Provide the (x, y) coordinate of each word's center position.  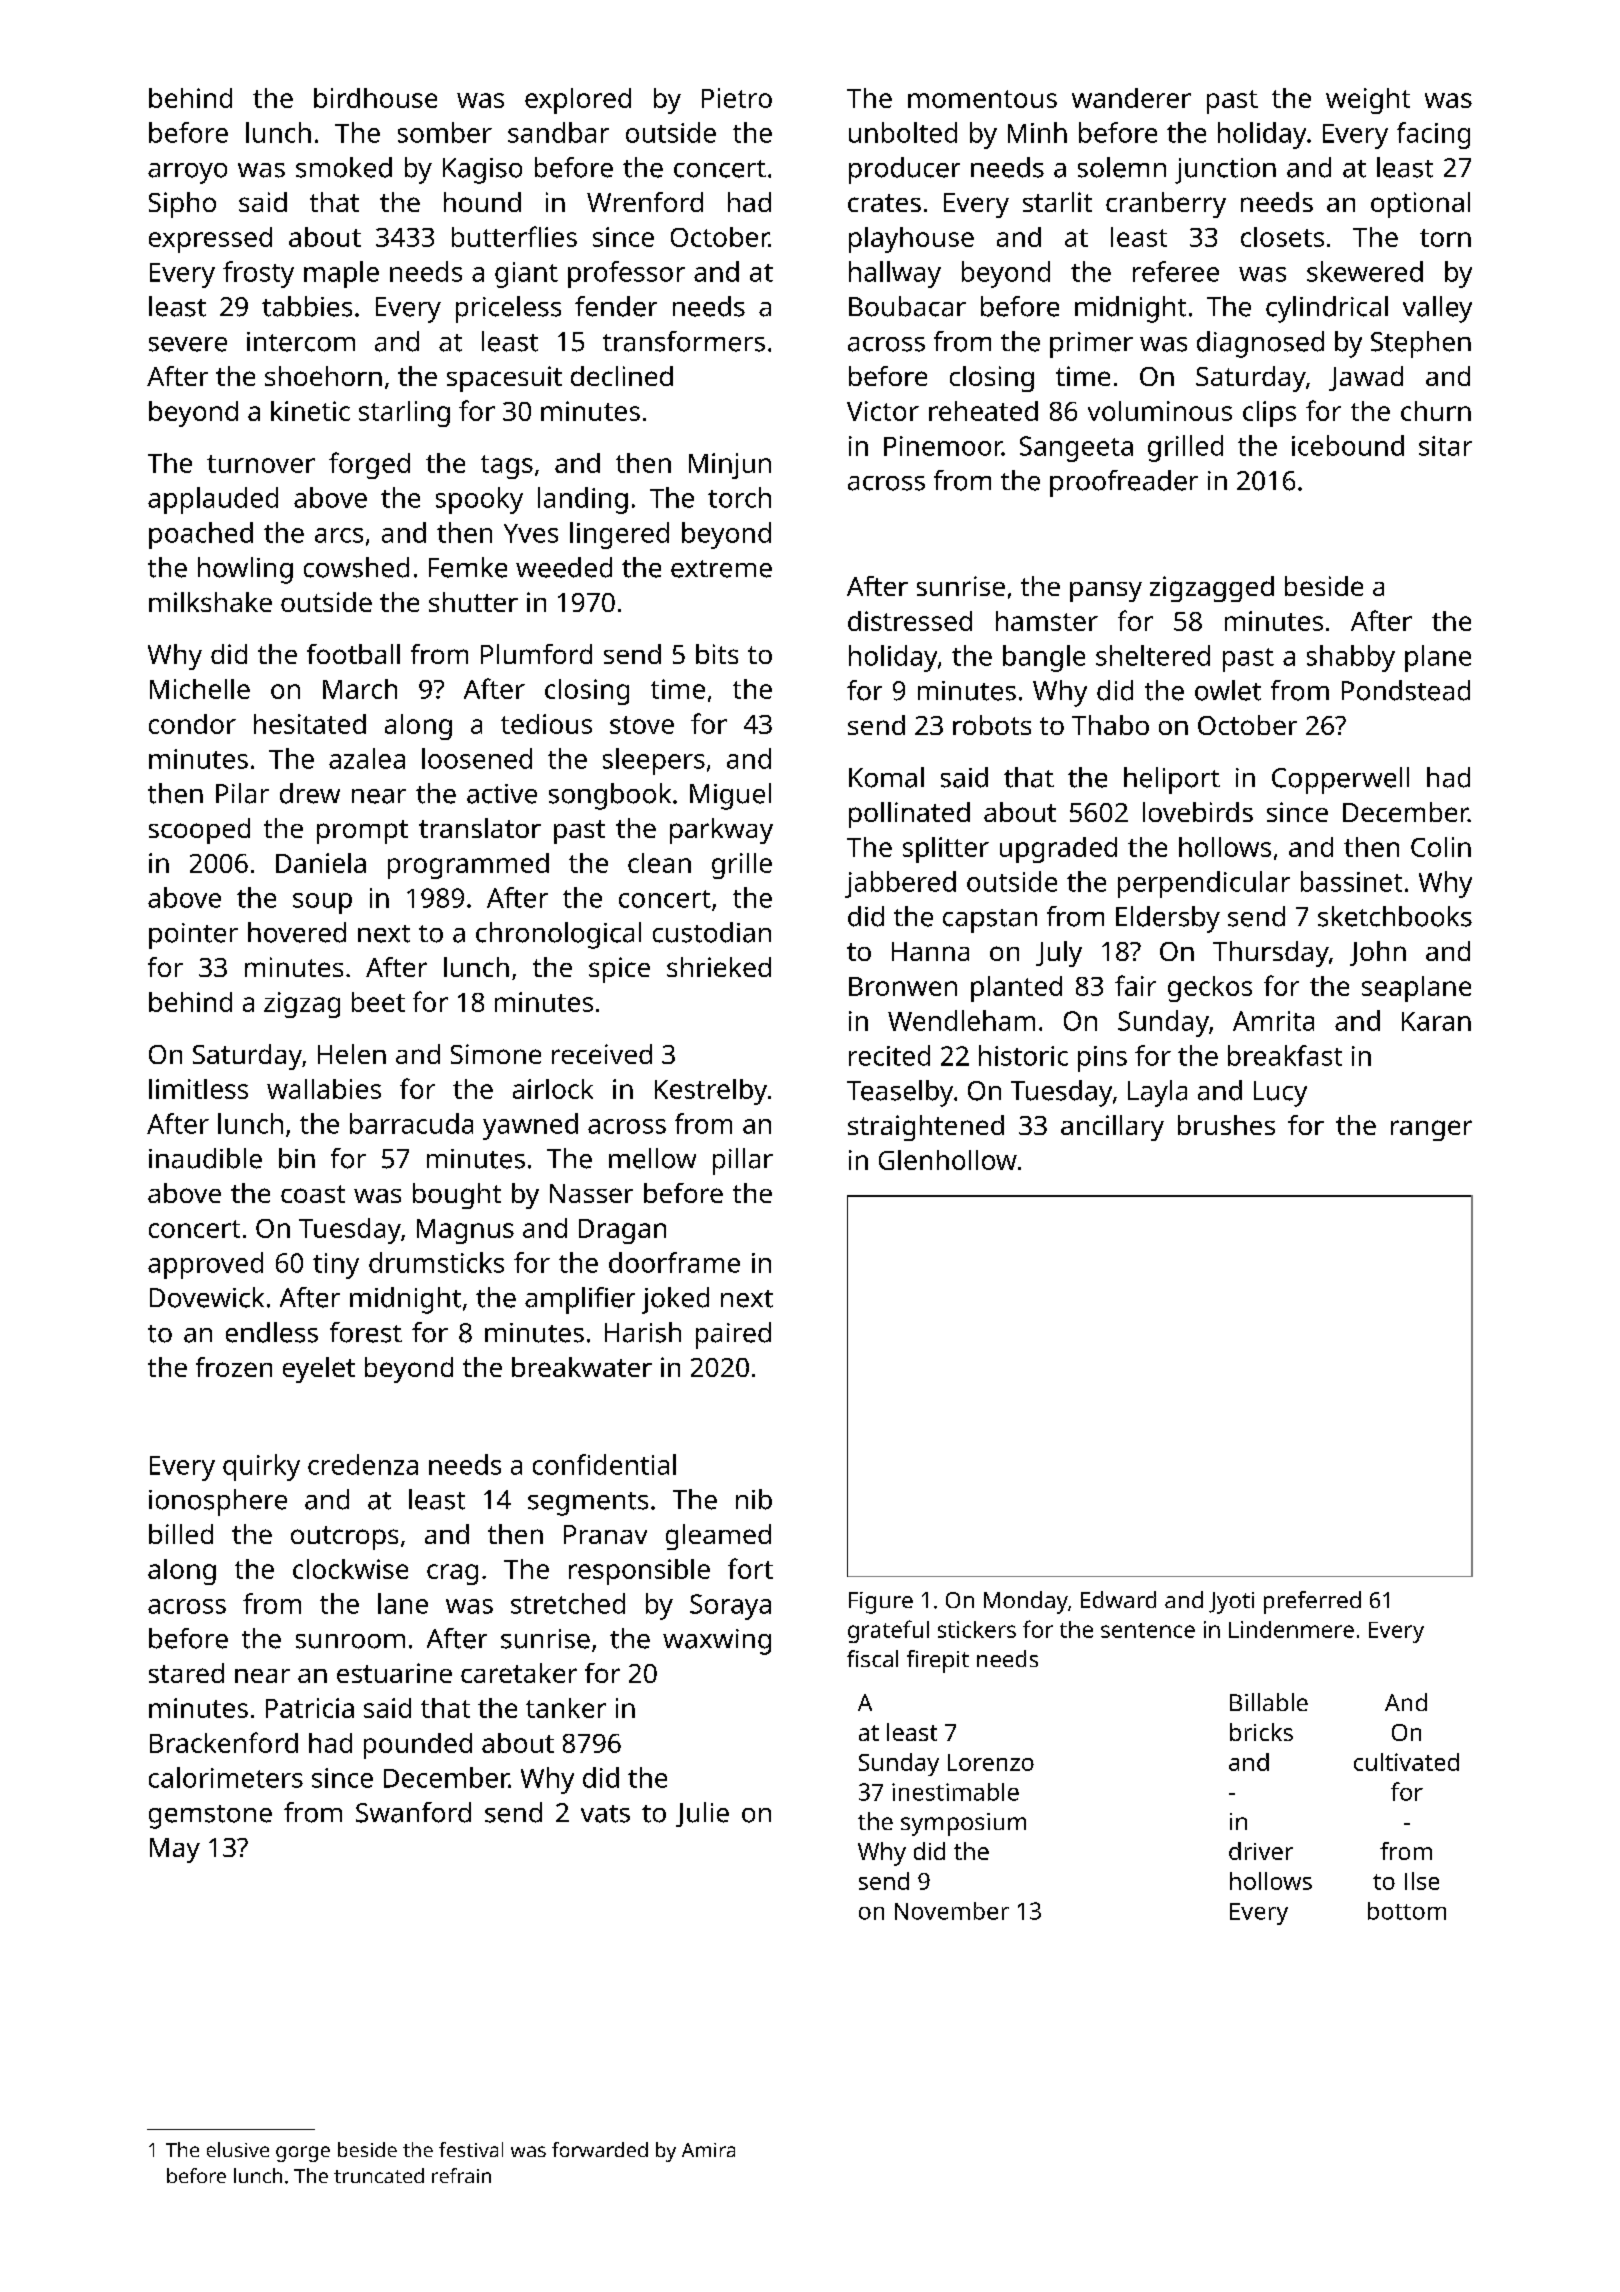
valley (1437, 309)
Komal (886, 777)
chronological (558, 935)
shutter (473, 602)
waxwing (717, 1642)
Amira (708, 2150)
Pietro (737, 98)
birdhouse (375, 98)
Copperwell (1340, 780)
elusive (238, 2149)
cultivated (1406, 1762)
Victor (883, 411)
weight (1368, 101)
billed (181, 1534)
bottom (1407, 1911)
